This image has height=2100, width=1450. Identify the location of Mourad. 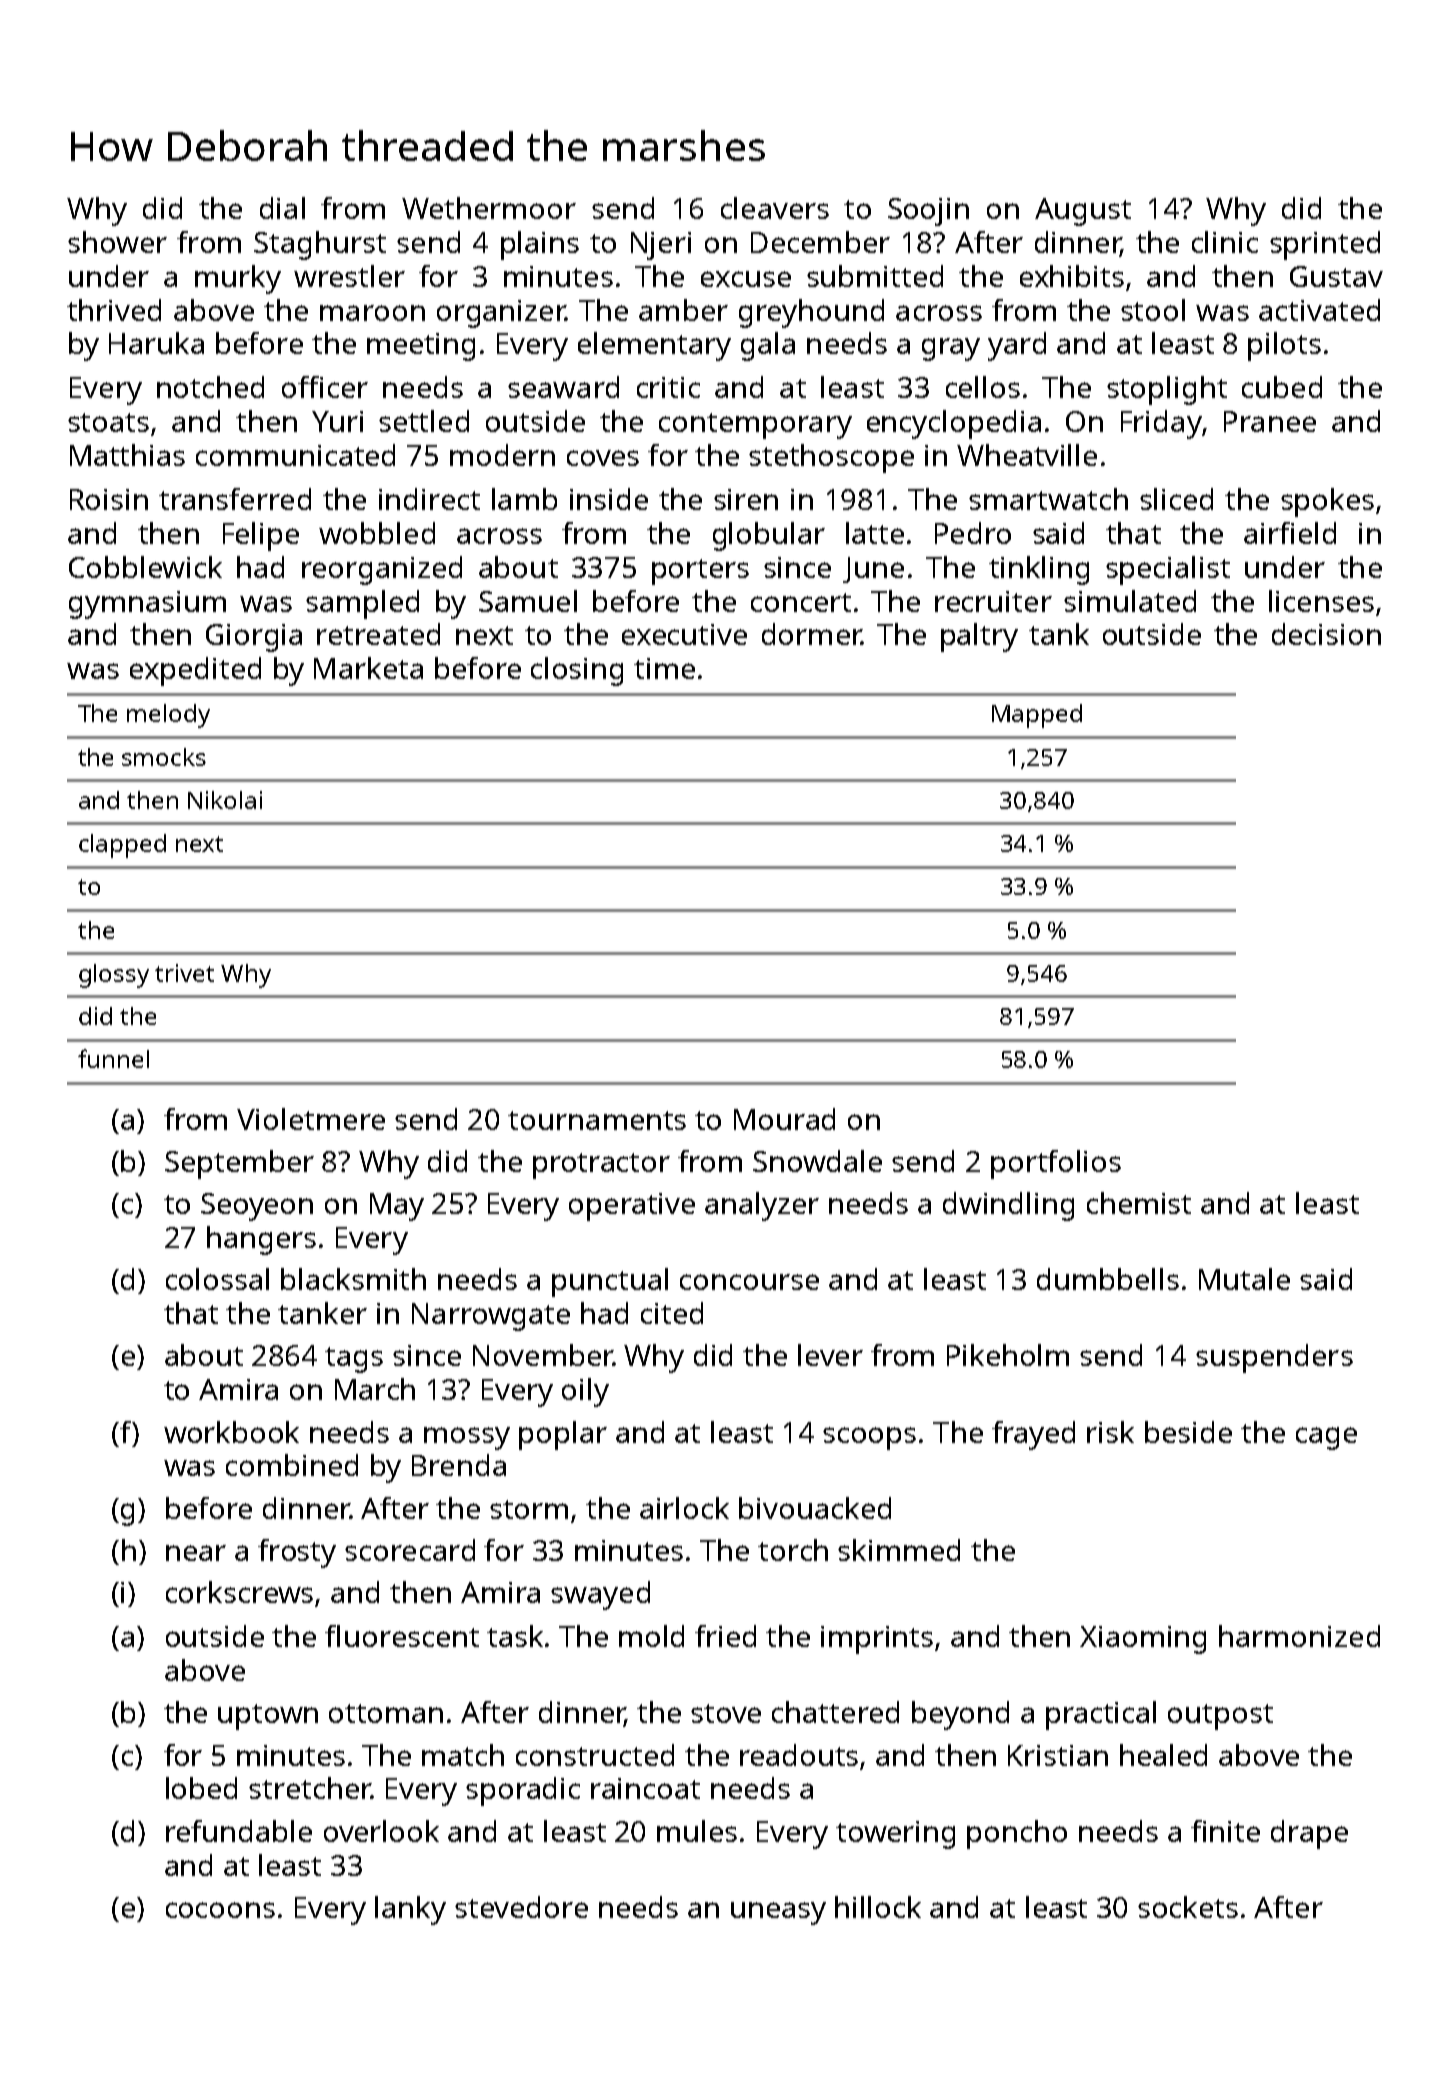
(784, 1119).
